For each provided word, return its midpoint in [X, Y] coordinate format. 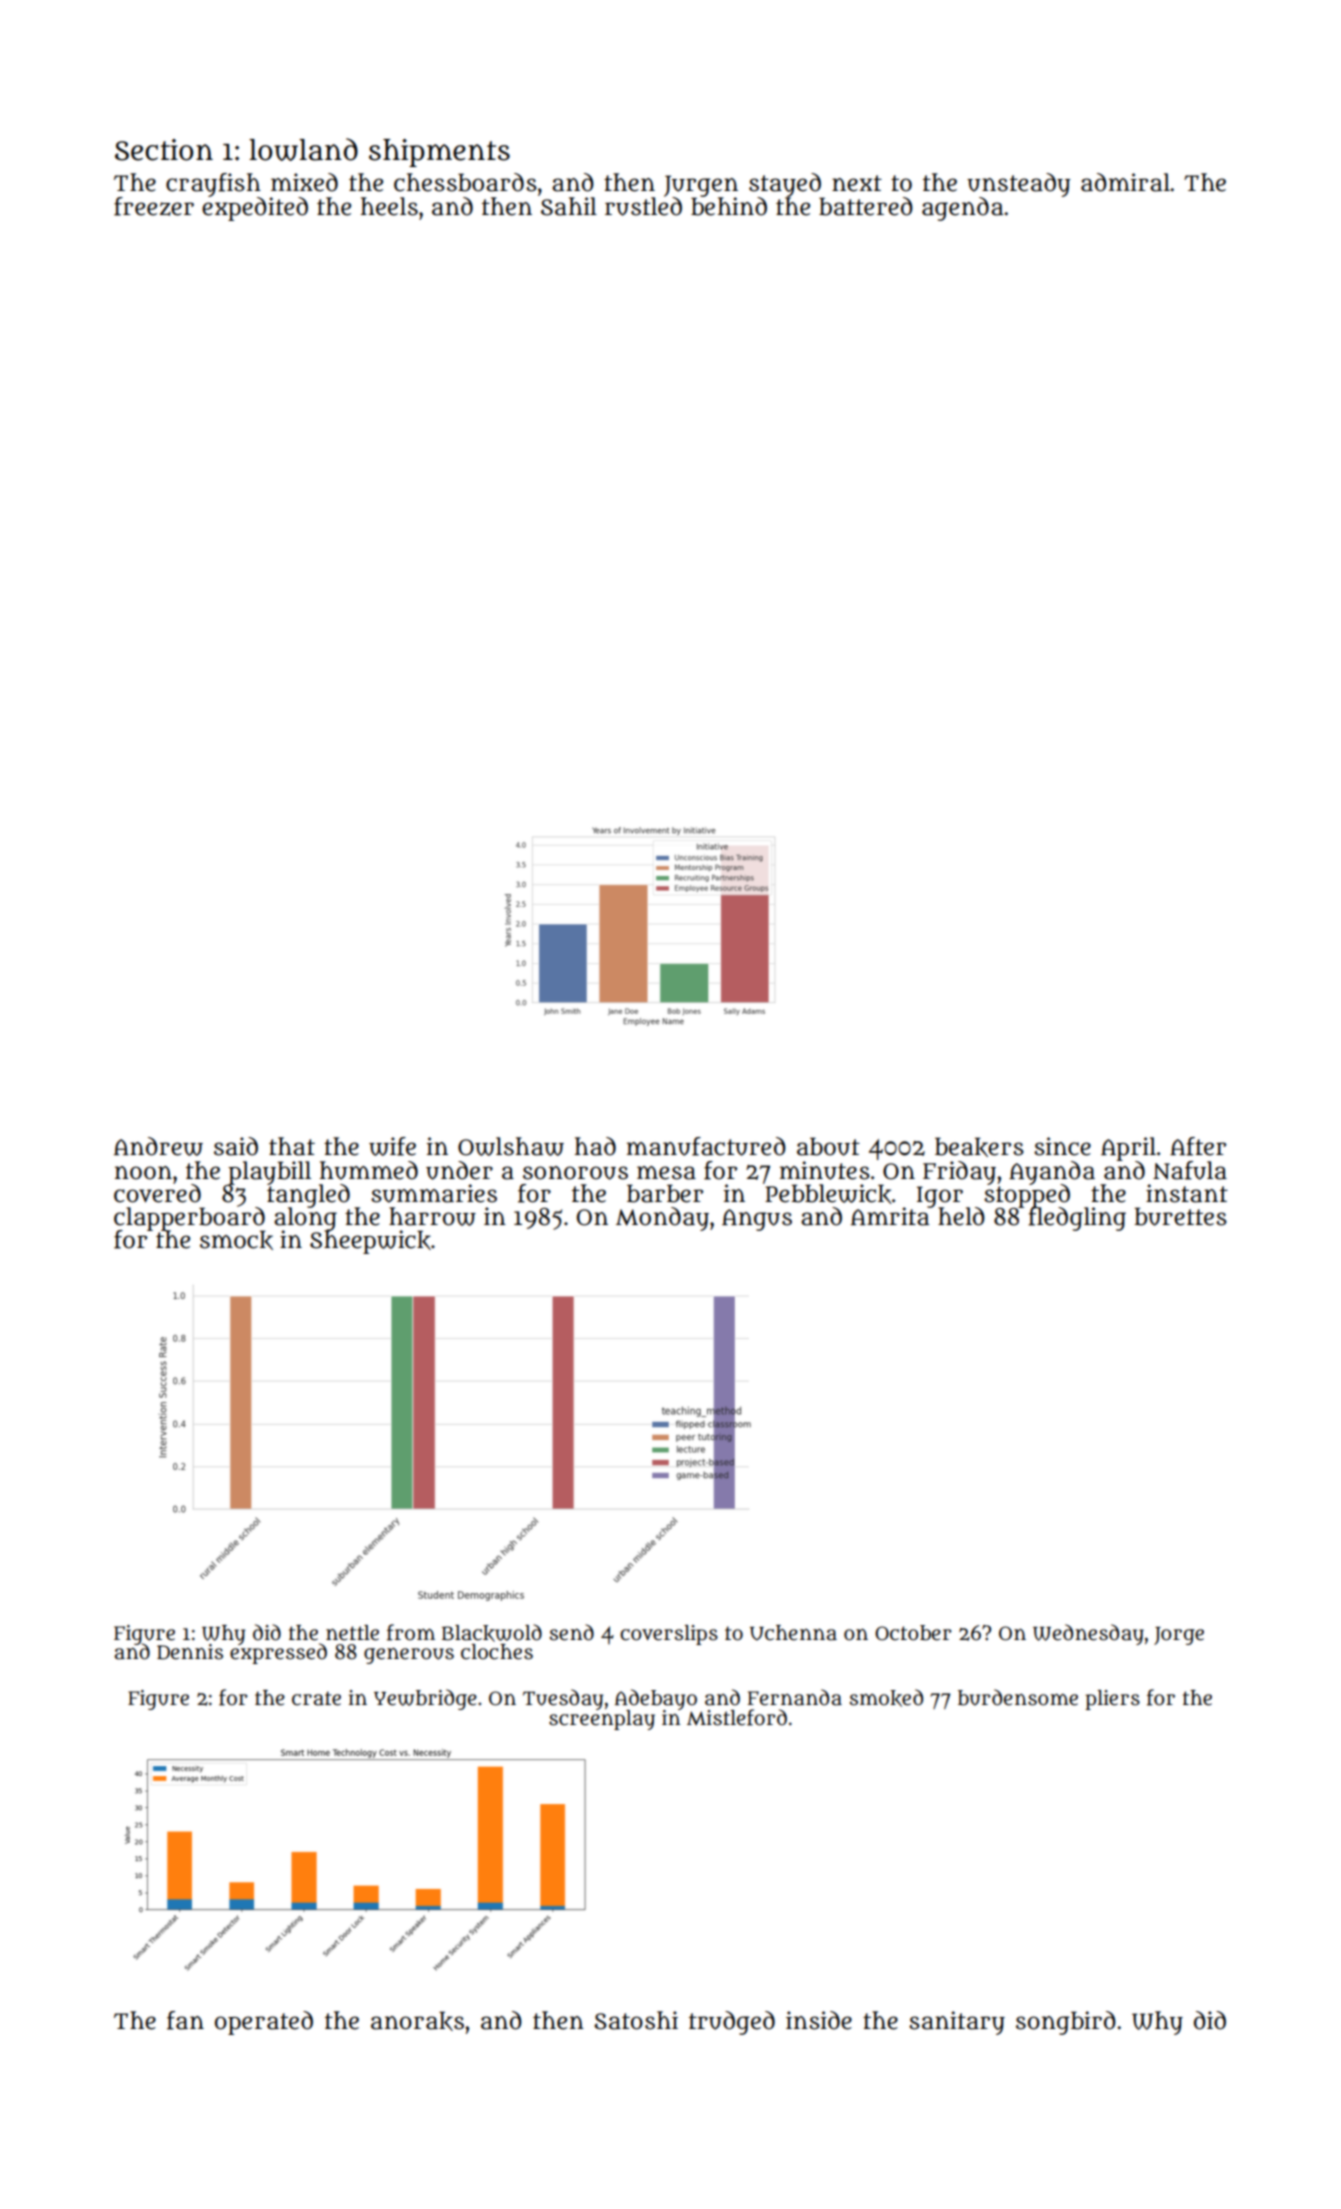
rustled [643, 206]
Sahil [569, 206]
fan [185, 2020]
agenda [962, 209]
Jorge [1179, 1636]
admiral [1125, 182]
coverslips [669, 1635]
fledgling [1077, 1219]
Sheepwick [370, 1242]
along [305, 1218]
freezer [154, 206]
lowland [303, 149]
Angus [757, 1220]
